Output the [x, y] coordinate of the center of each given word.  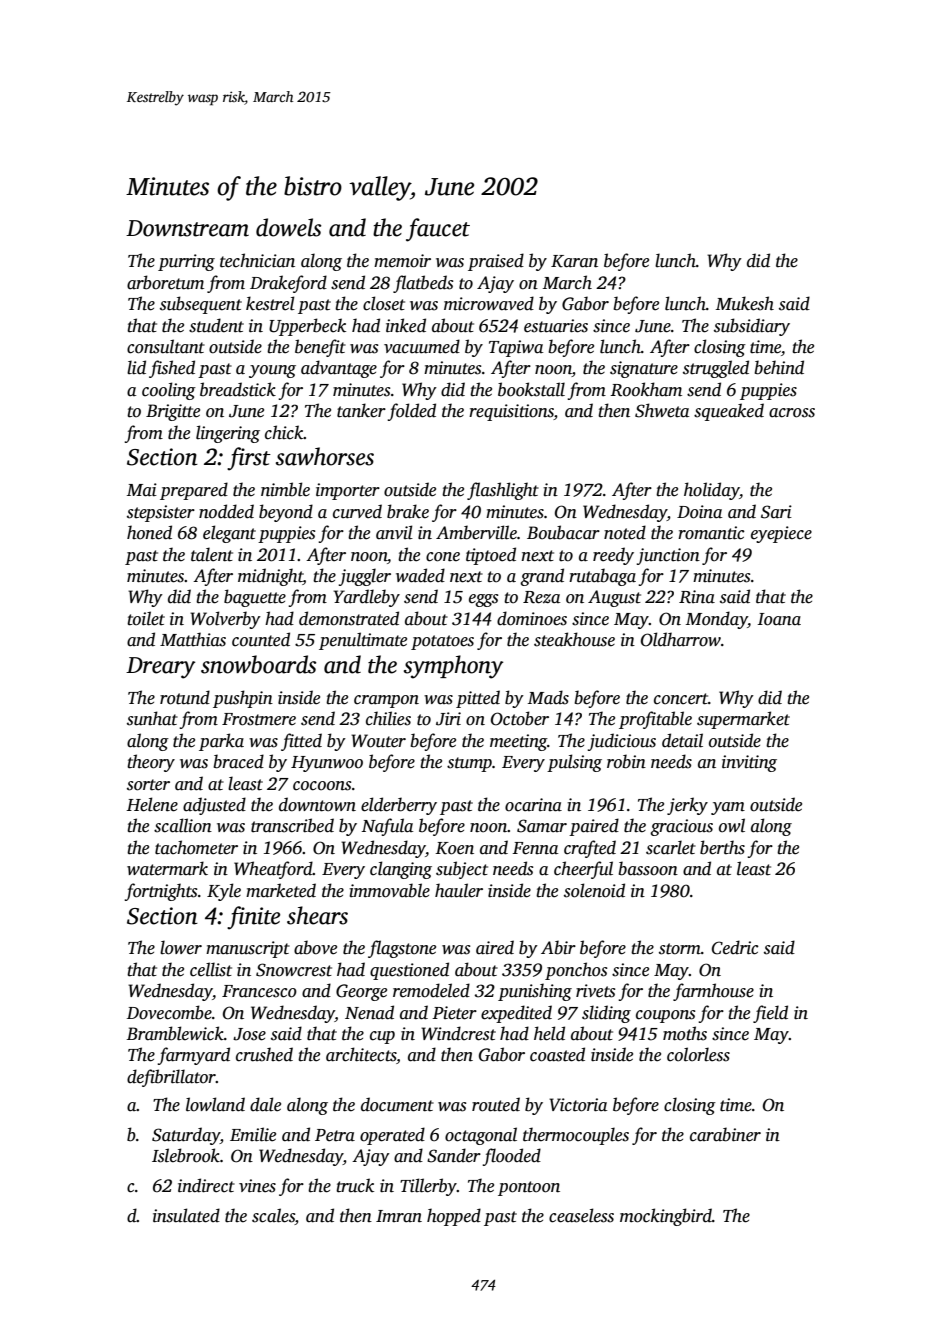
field [770, 1014]
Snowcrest [294, 970]
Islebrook [186, 1155]
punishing [535, 992]
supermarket [743, 720]
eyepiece [781, 534]
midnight [270, 577]
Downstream [187, 228]
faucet [438, 230]
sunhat [152, 718]
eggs [483, 600]
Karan [574, 261]
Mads [548, 697]
